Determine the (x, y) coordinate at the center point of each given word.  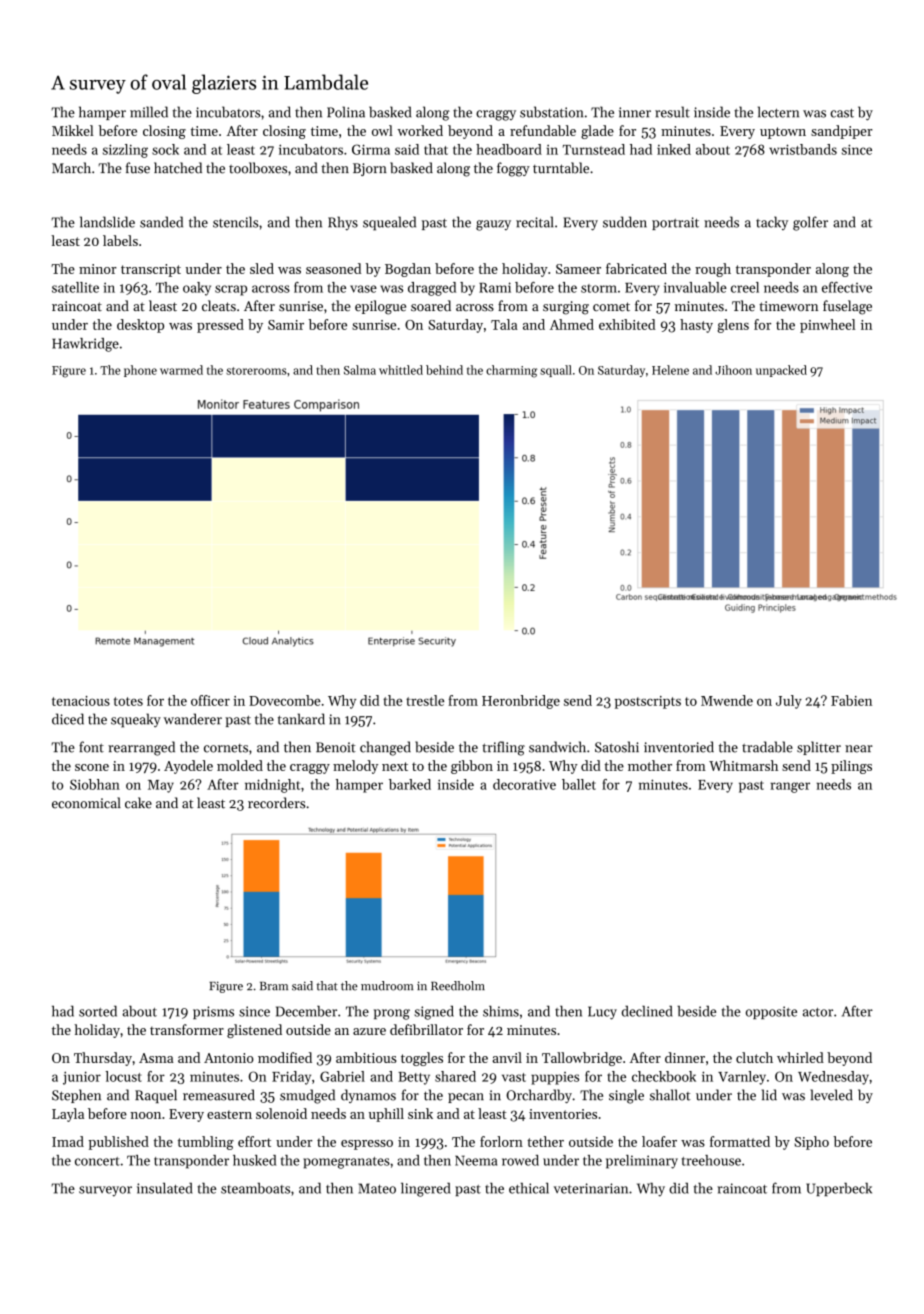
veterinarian (591, 1188)
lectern (778, 112)
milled (149, 112)
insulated (164, 1188)
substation (551, 112)
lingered (425, 1189)
